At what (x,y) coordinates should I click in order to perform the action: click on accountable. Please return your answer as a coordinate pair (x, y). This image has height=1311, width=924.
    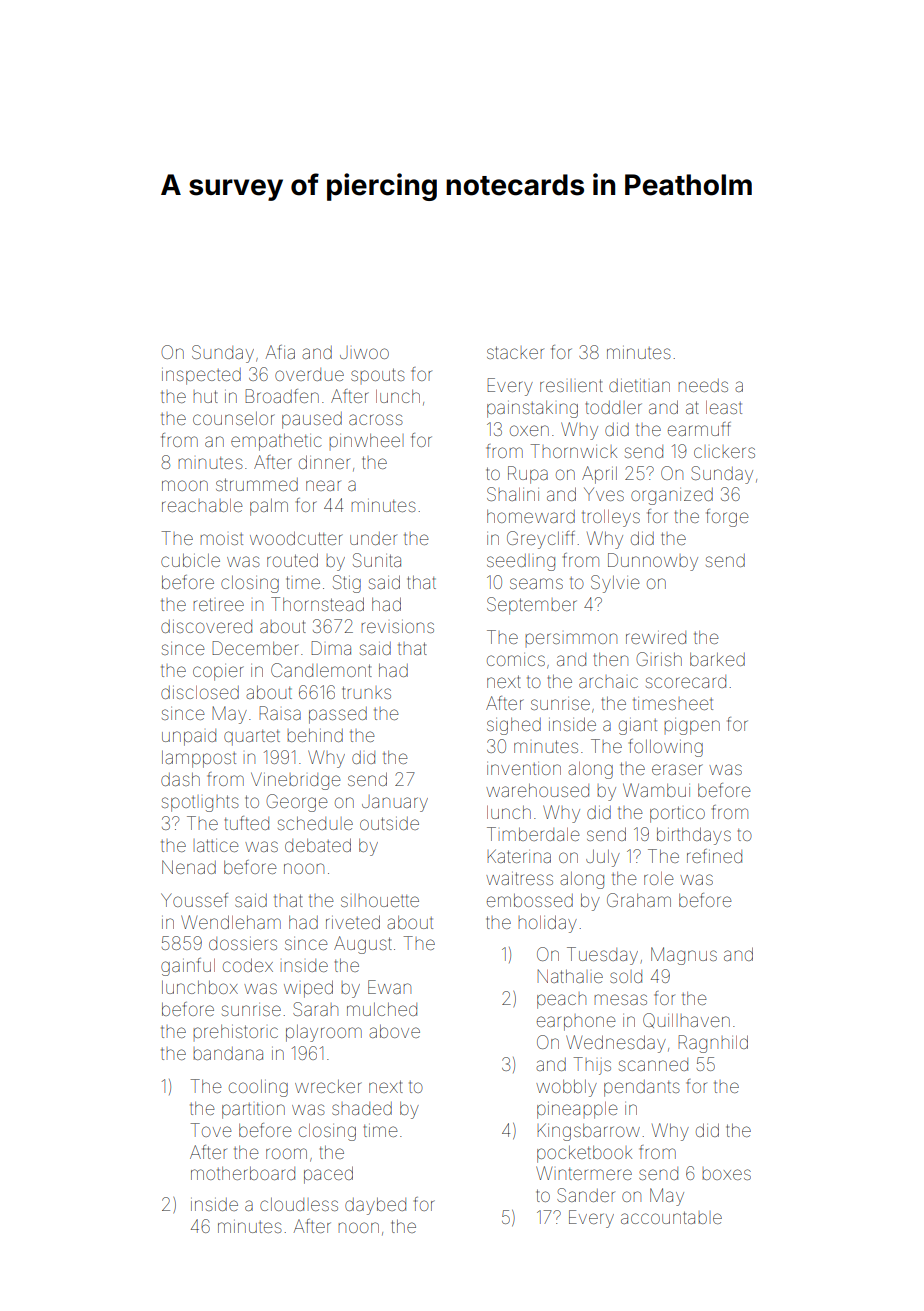
    Looking at the image, I should click on (671, 1217).
